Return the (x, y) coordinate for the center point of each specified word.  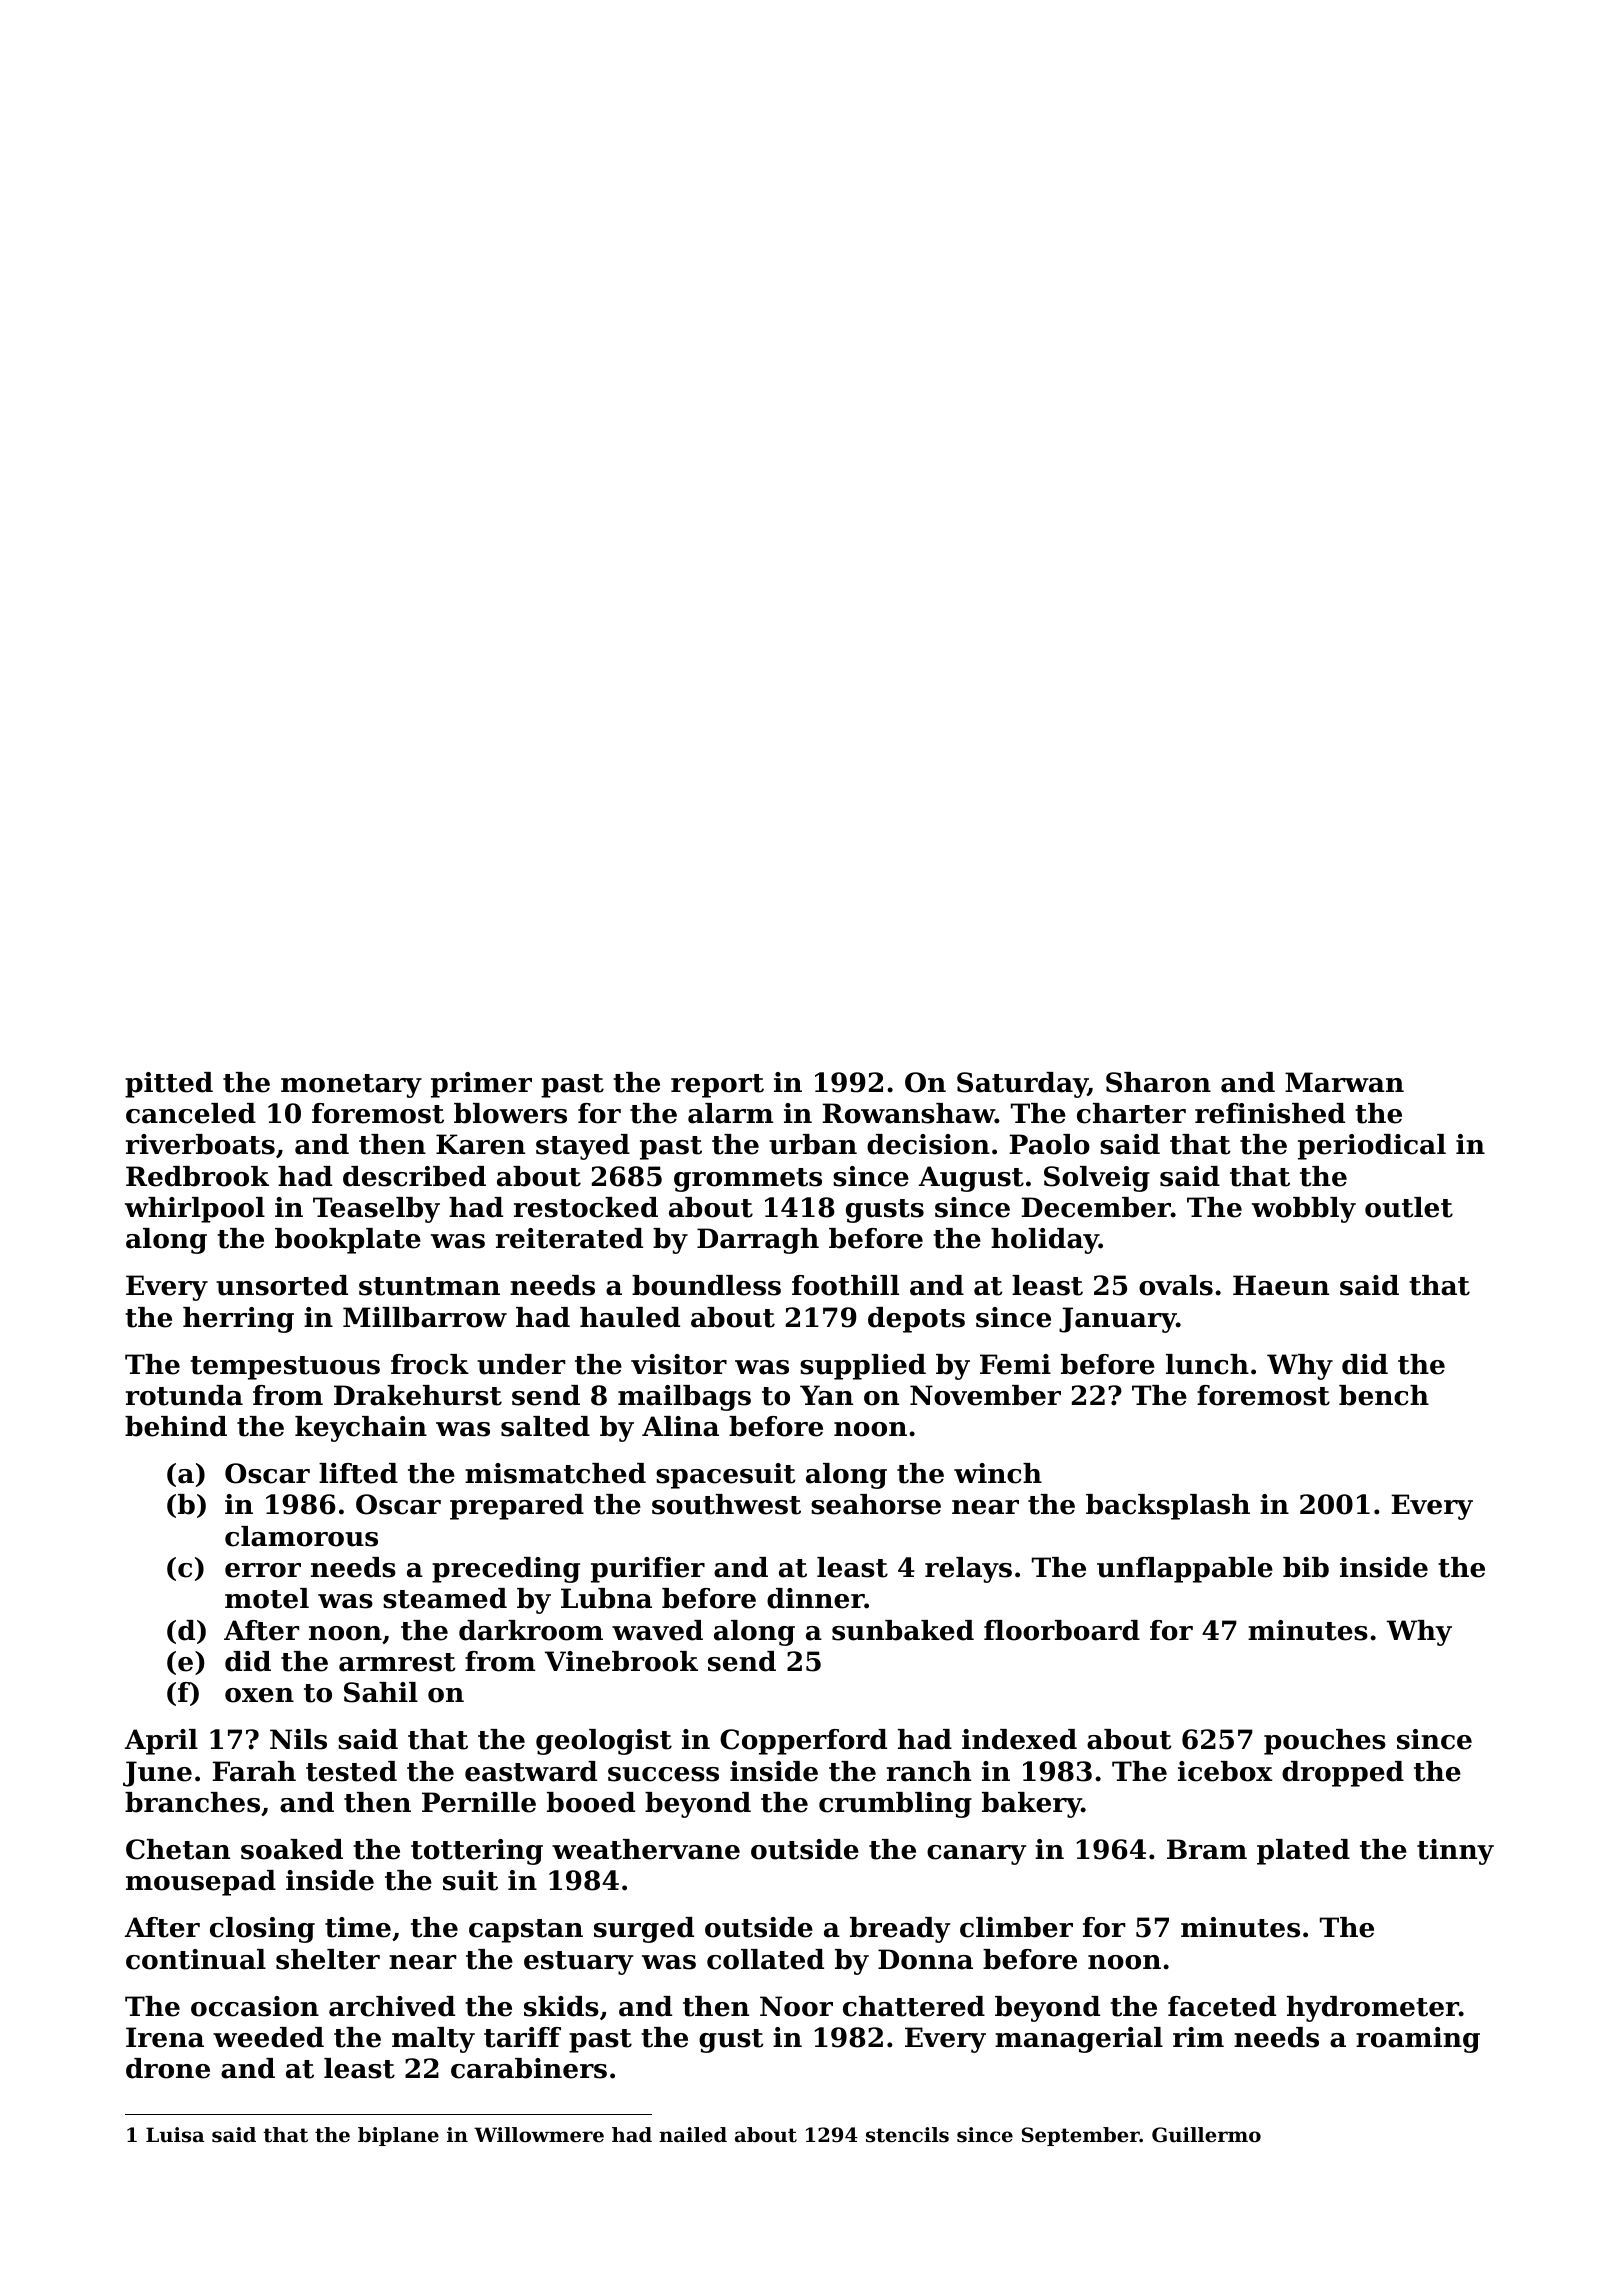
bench (1384, 1395)
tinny (1455, 1852)
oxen (259, 1695)
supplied (863, 1367)
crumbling (895, 1805)
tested (351, 1771)
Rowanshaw (908, 1113)
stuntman (429, 1286)
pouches (1325, 1742)
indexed (1019, 1739)
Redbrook (197, 1176)
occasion (255, 2006)
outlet (1409, 1207)
